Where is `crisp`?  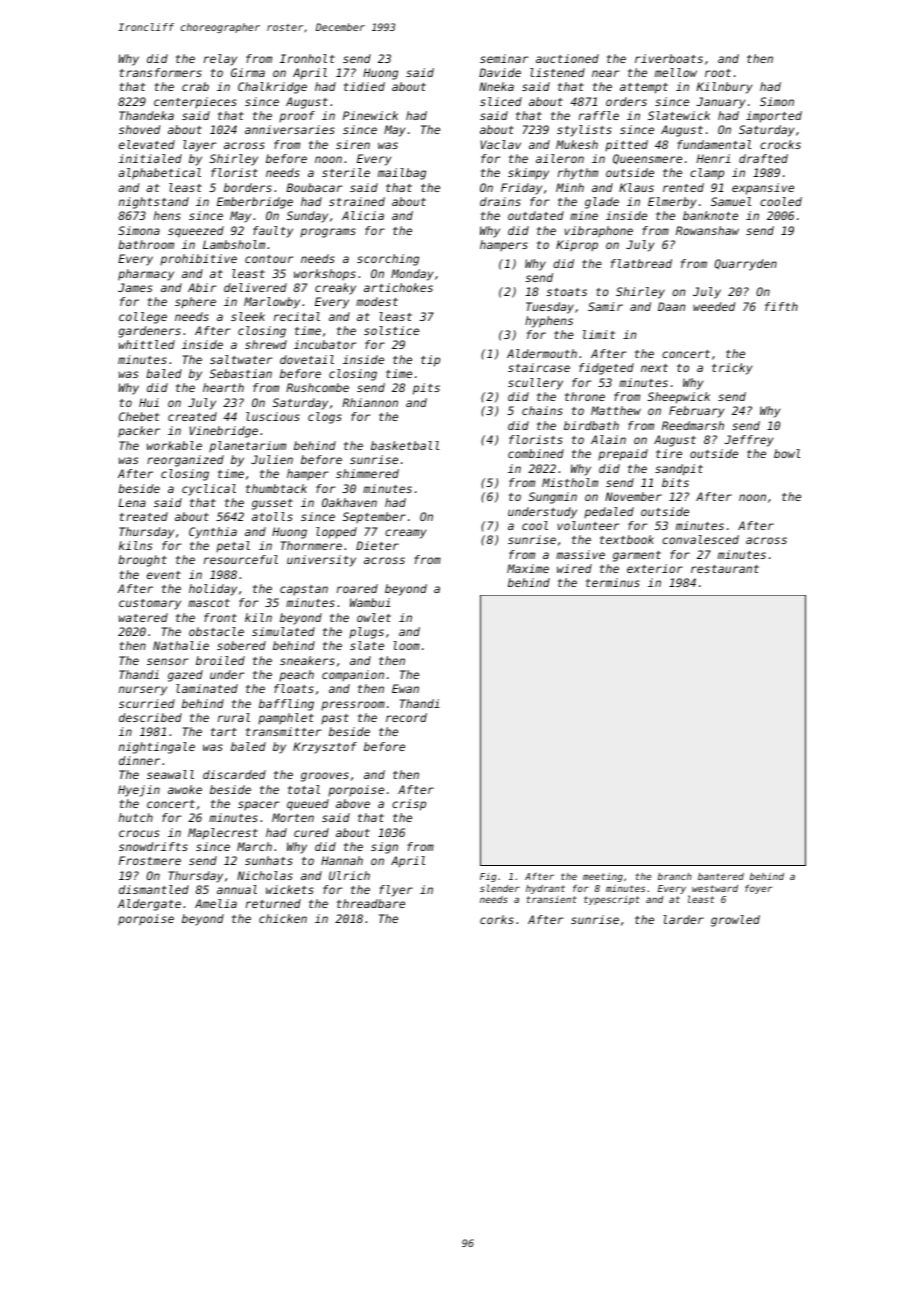 crisp is located at coordinates (409, 805).
